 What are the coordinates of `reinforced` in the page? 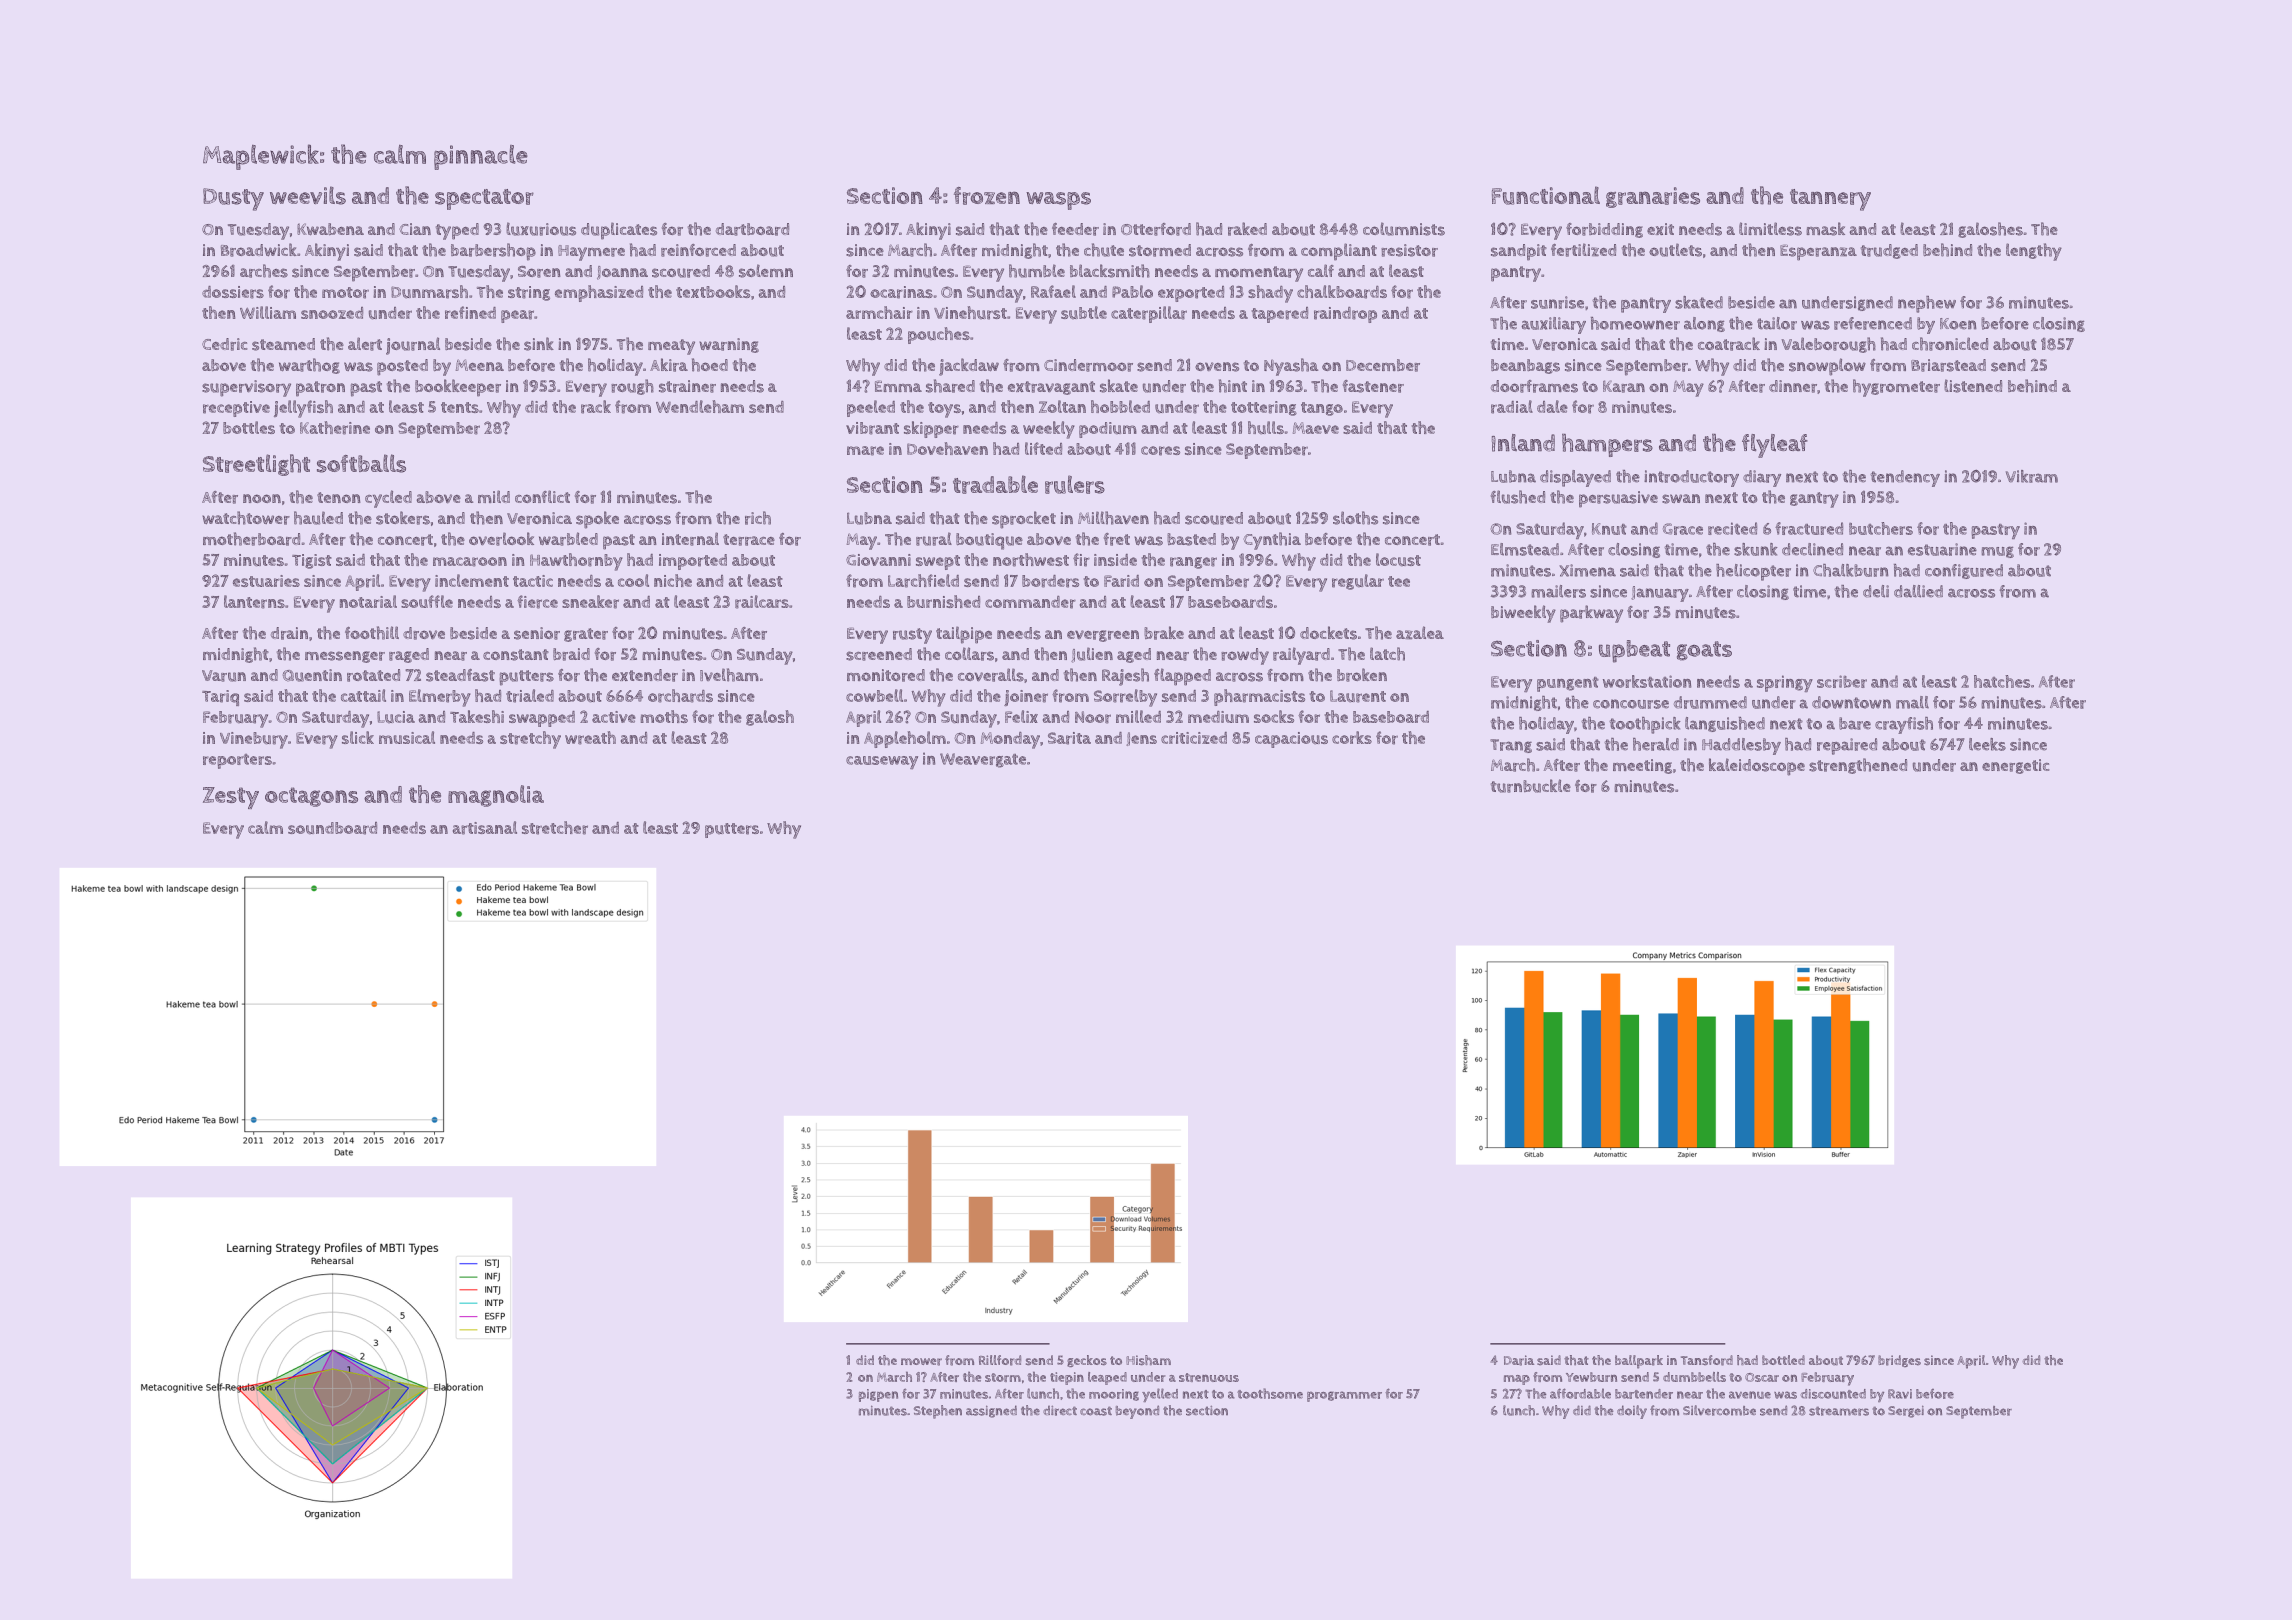 It's located at (698, 250).
